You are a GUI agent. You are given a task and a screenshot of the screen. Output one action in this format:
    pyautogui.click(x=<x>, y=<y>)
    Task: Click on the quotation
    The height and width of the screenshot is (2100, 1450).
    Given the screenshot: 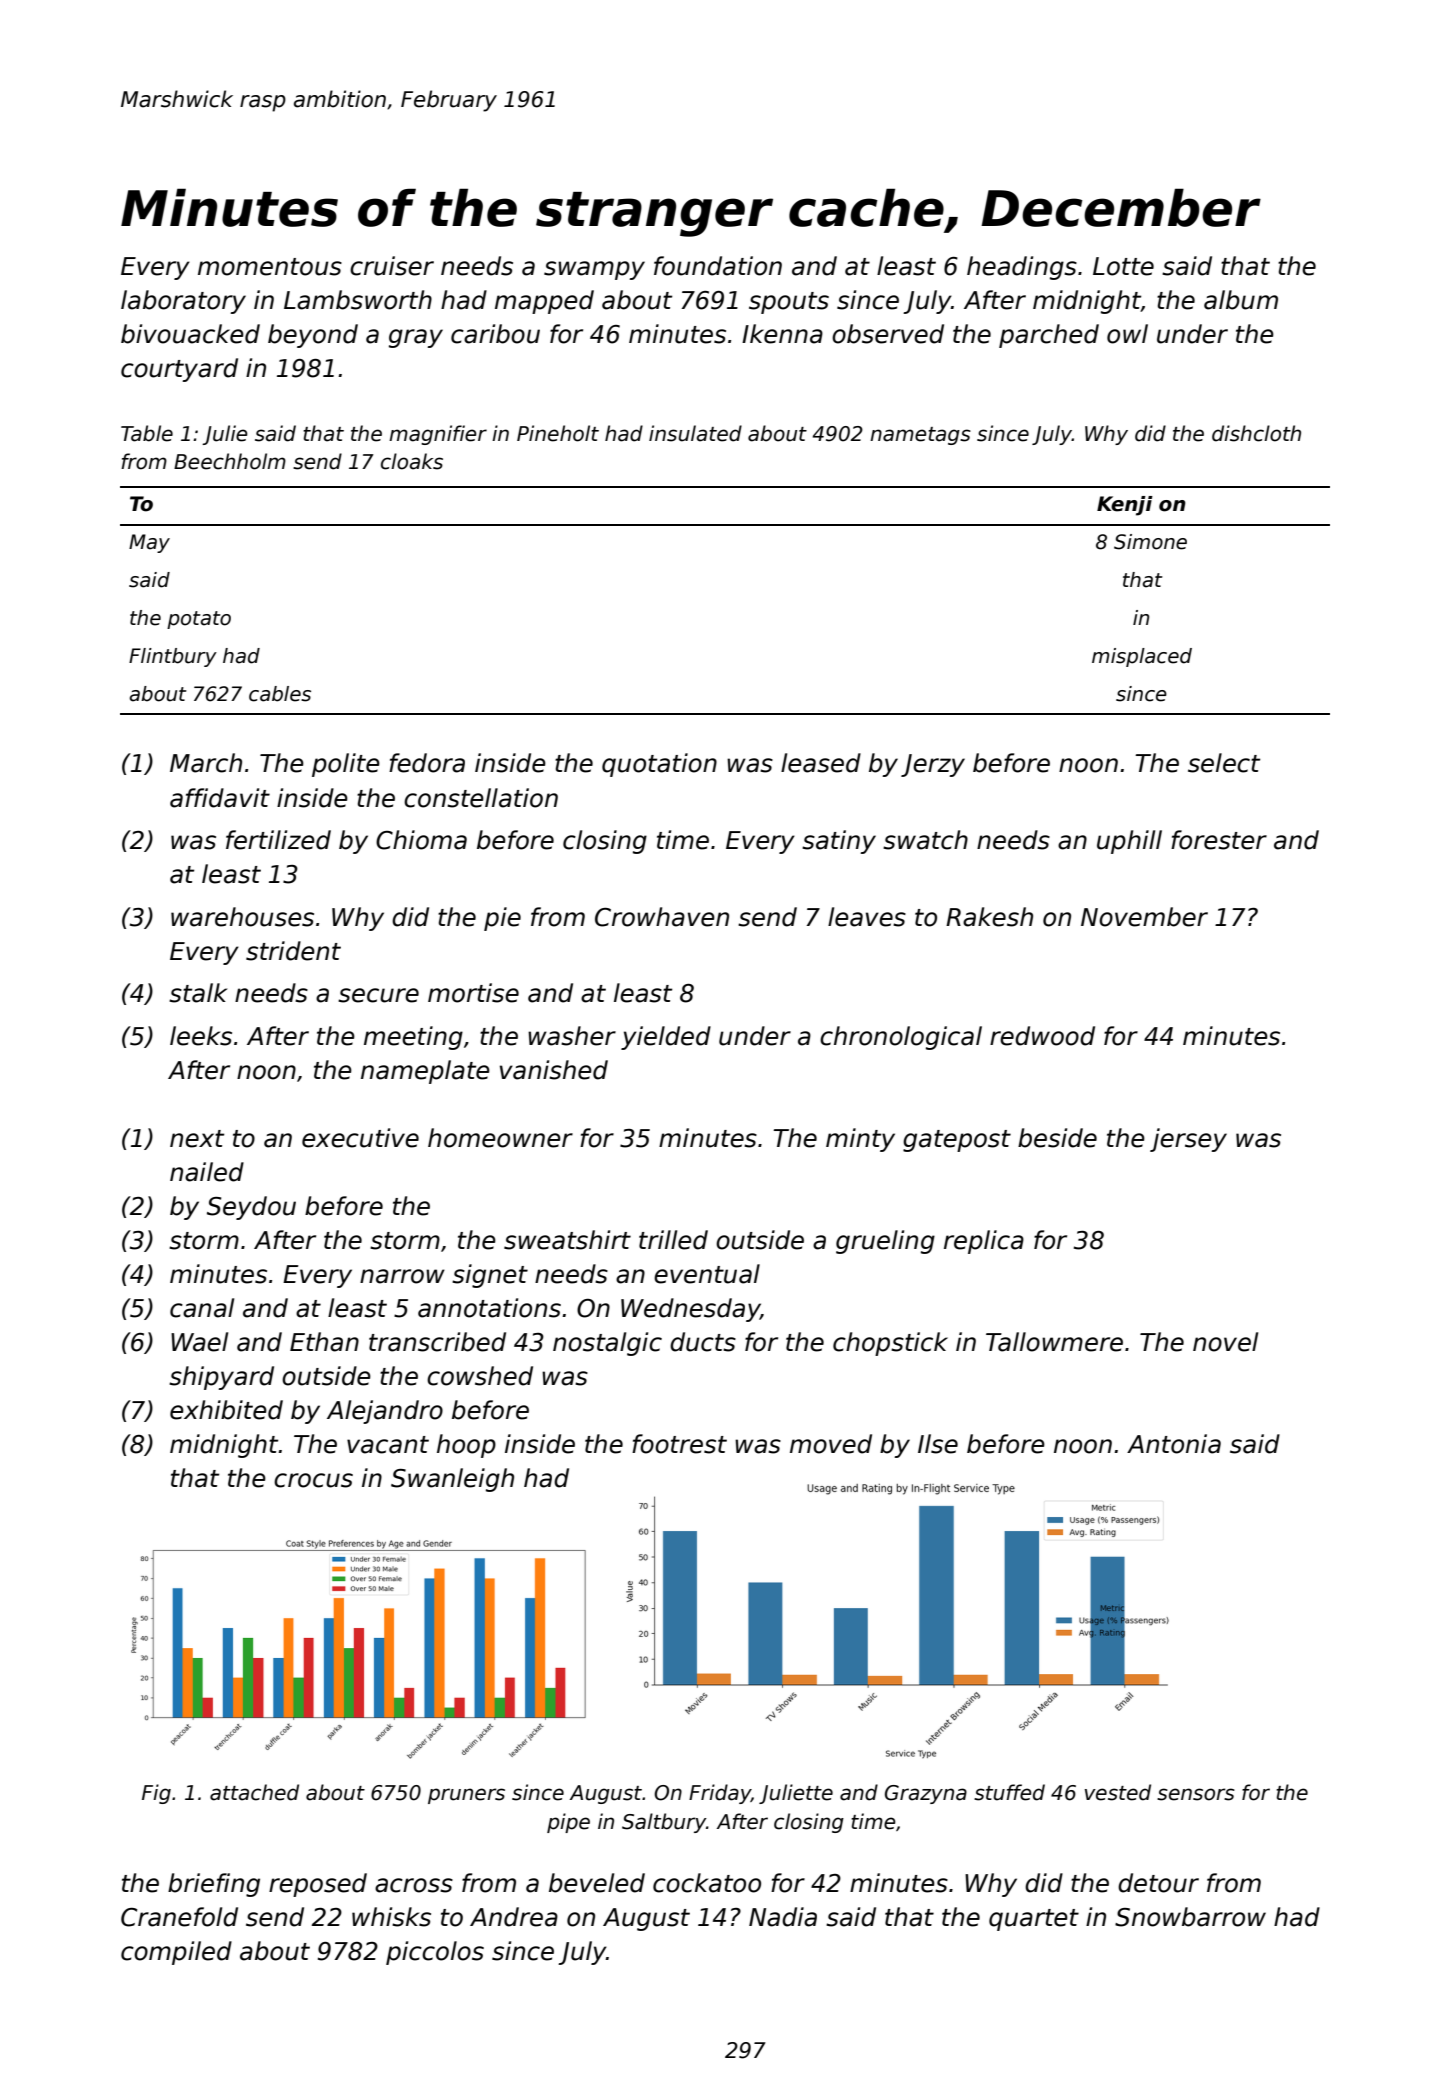 What is the action you would take?
    pyautogui.click(x=659, y=765)
